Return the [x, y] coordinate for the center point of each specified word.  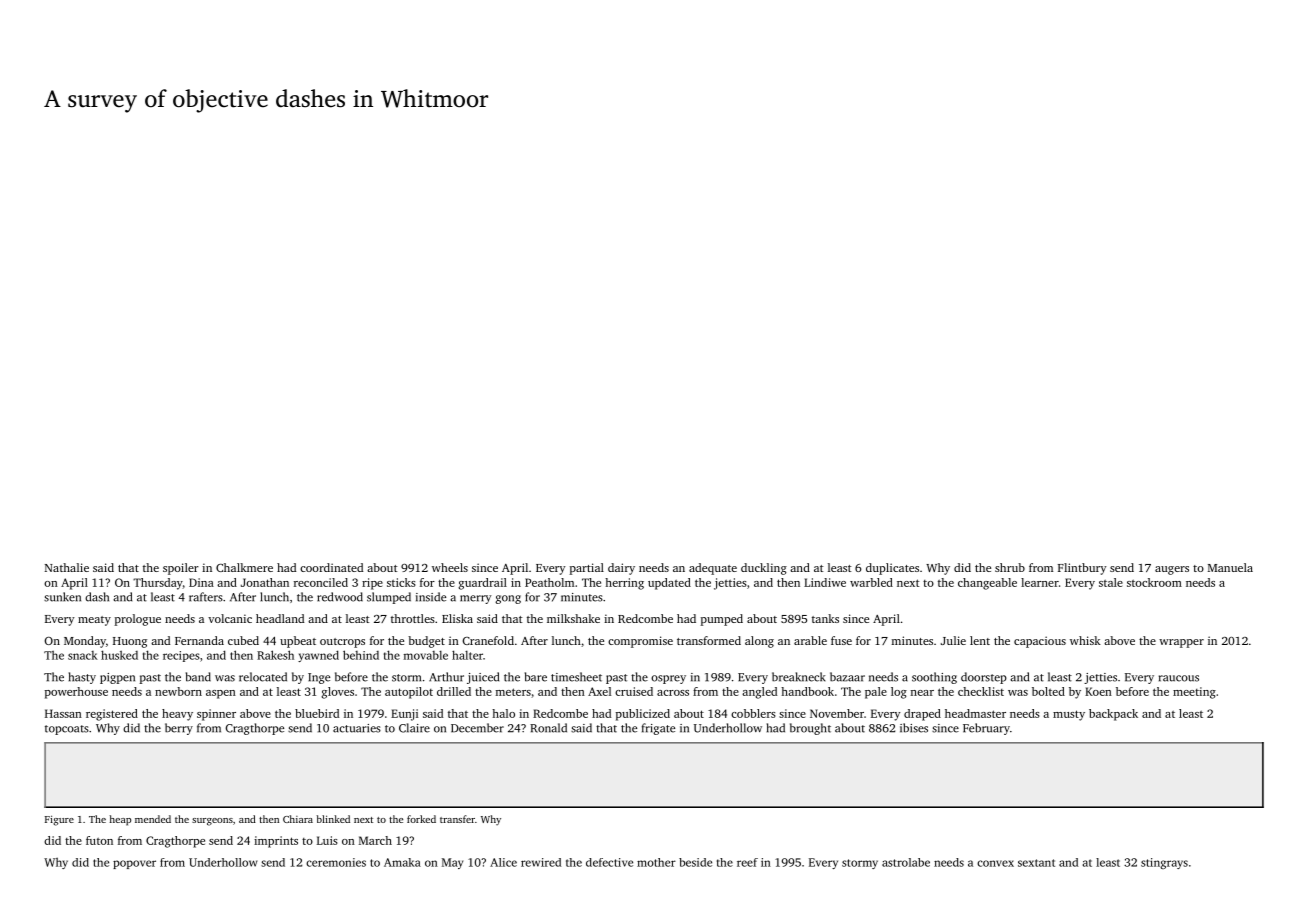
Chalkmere [244, 567]
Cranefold [488, 640]
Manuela [1230, 567]
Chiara [298, 819]
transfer [457, 819]
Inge [319, 678]
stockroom [1154, 582]
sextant [1036, 863]
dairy [621, 569]
